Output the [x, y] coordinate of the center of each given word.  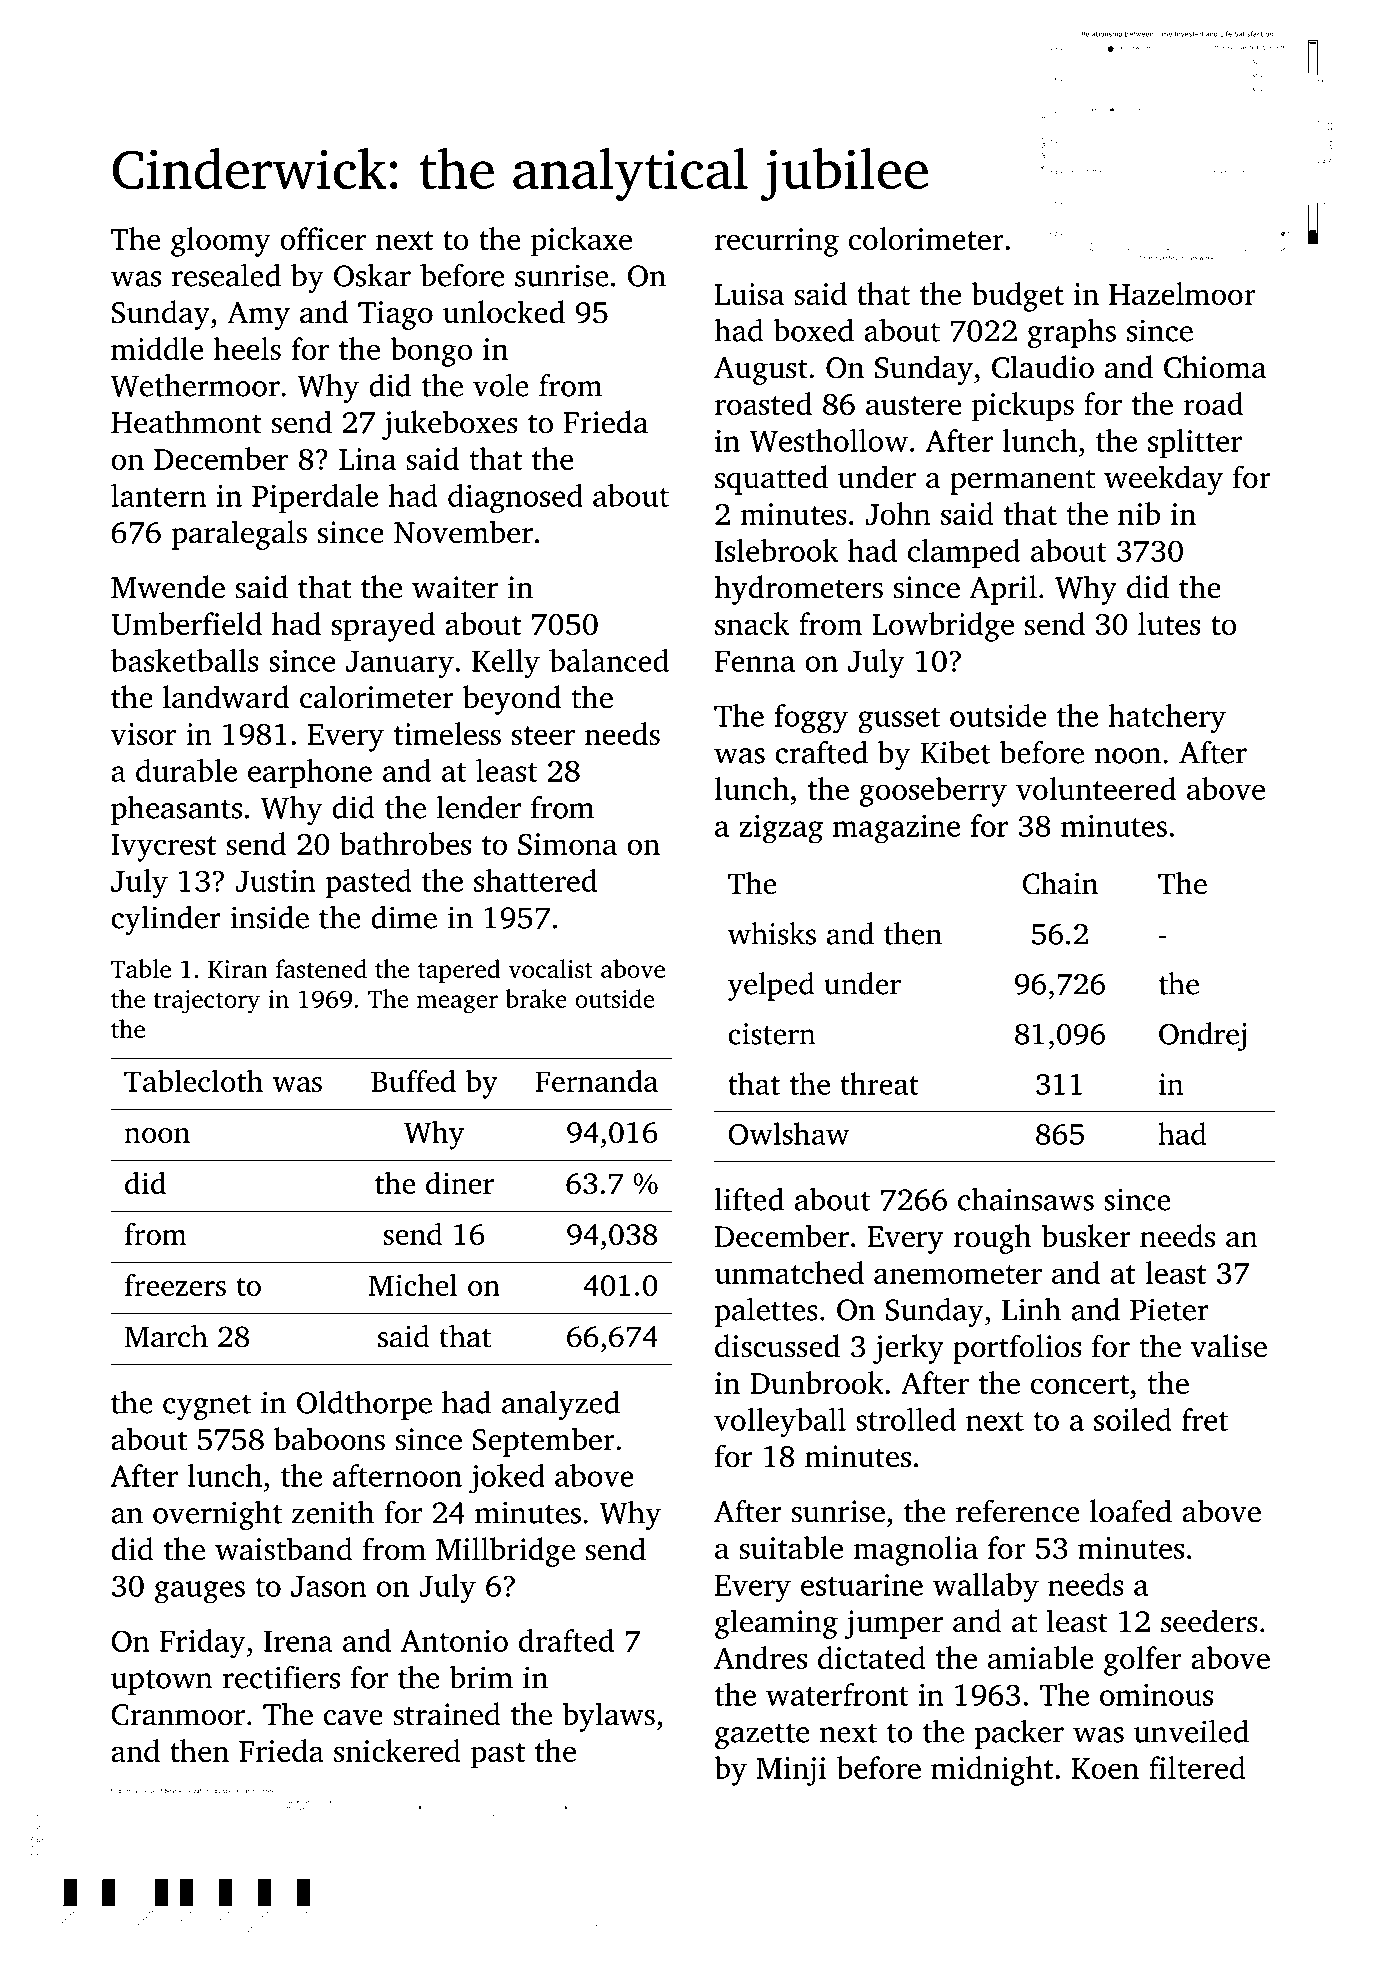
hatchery [1167, 718]
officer [323, 238]
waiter [455, 587]
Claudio [1043, 367]
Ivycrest [164, 848]
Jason [329, 1586]
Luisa [749, 294]
